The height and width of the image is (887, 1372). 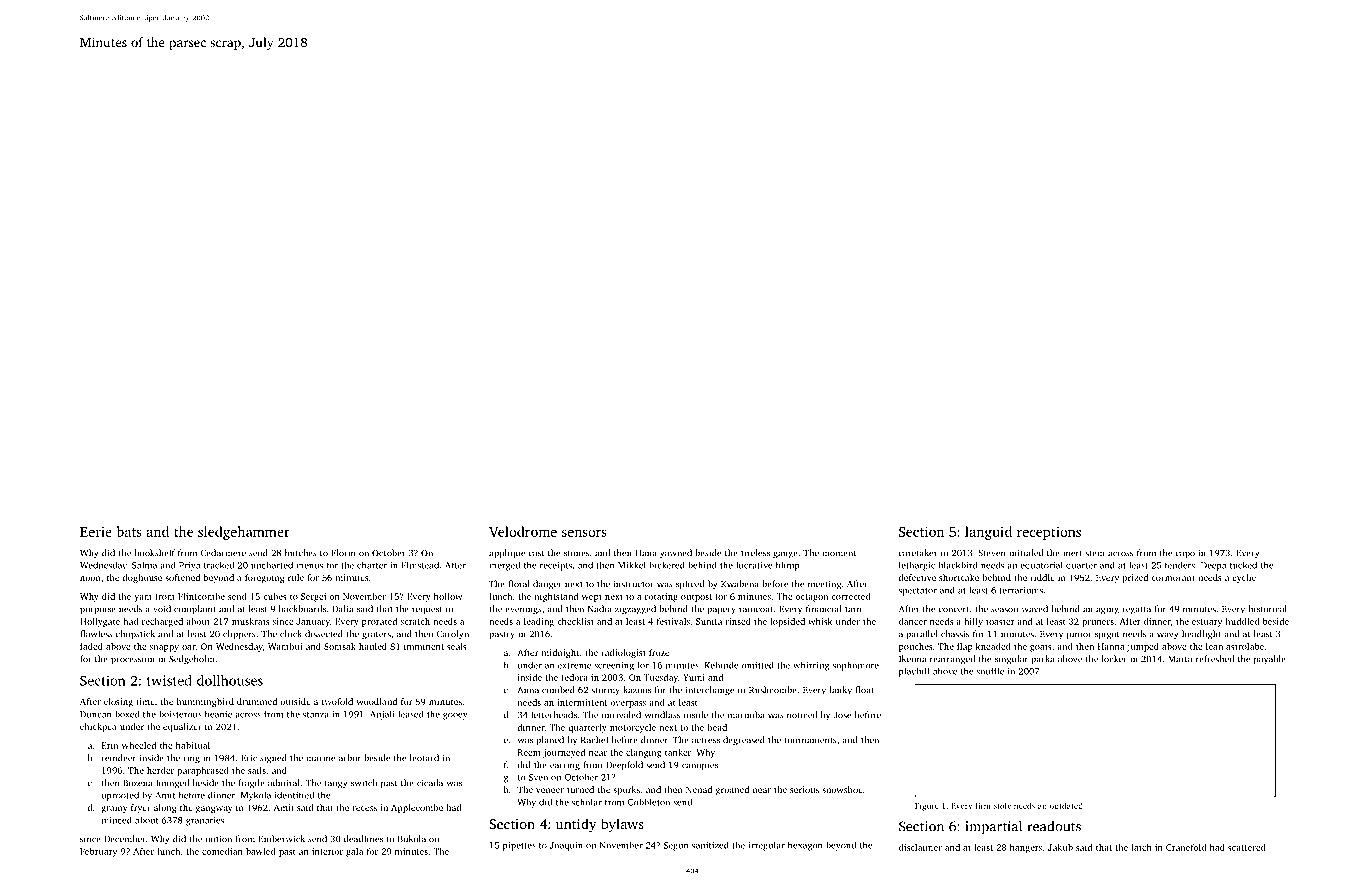 I want to click on gauge, so click(x=785, y=555).
